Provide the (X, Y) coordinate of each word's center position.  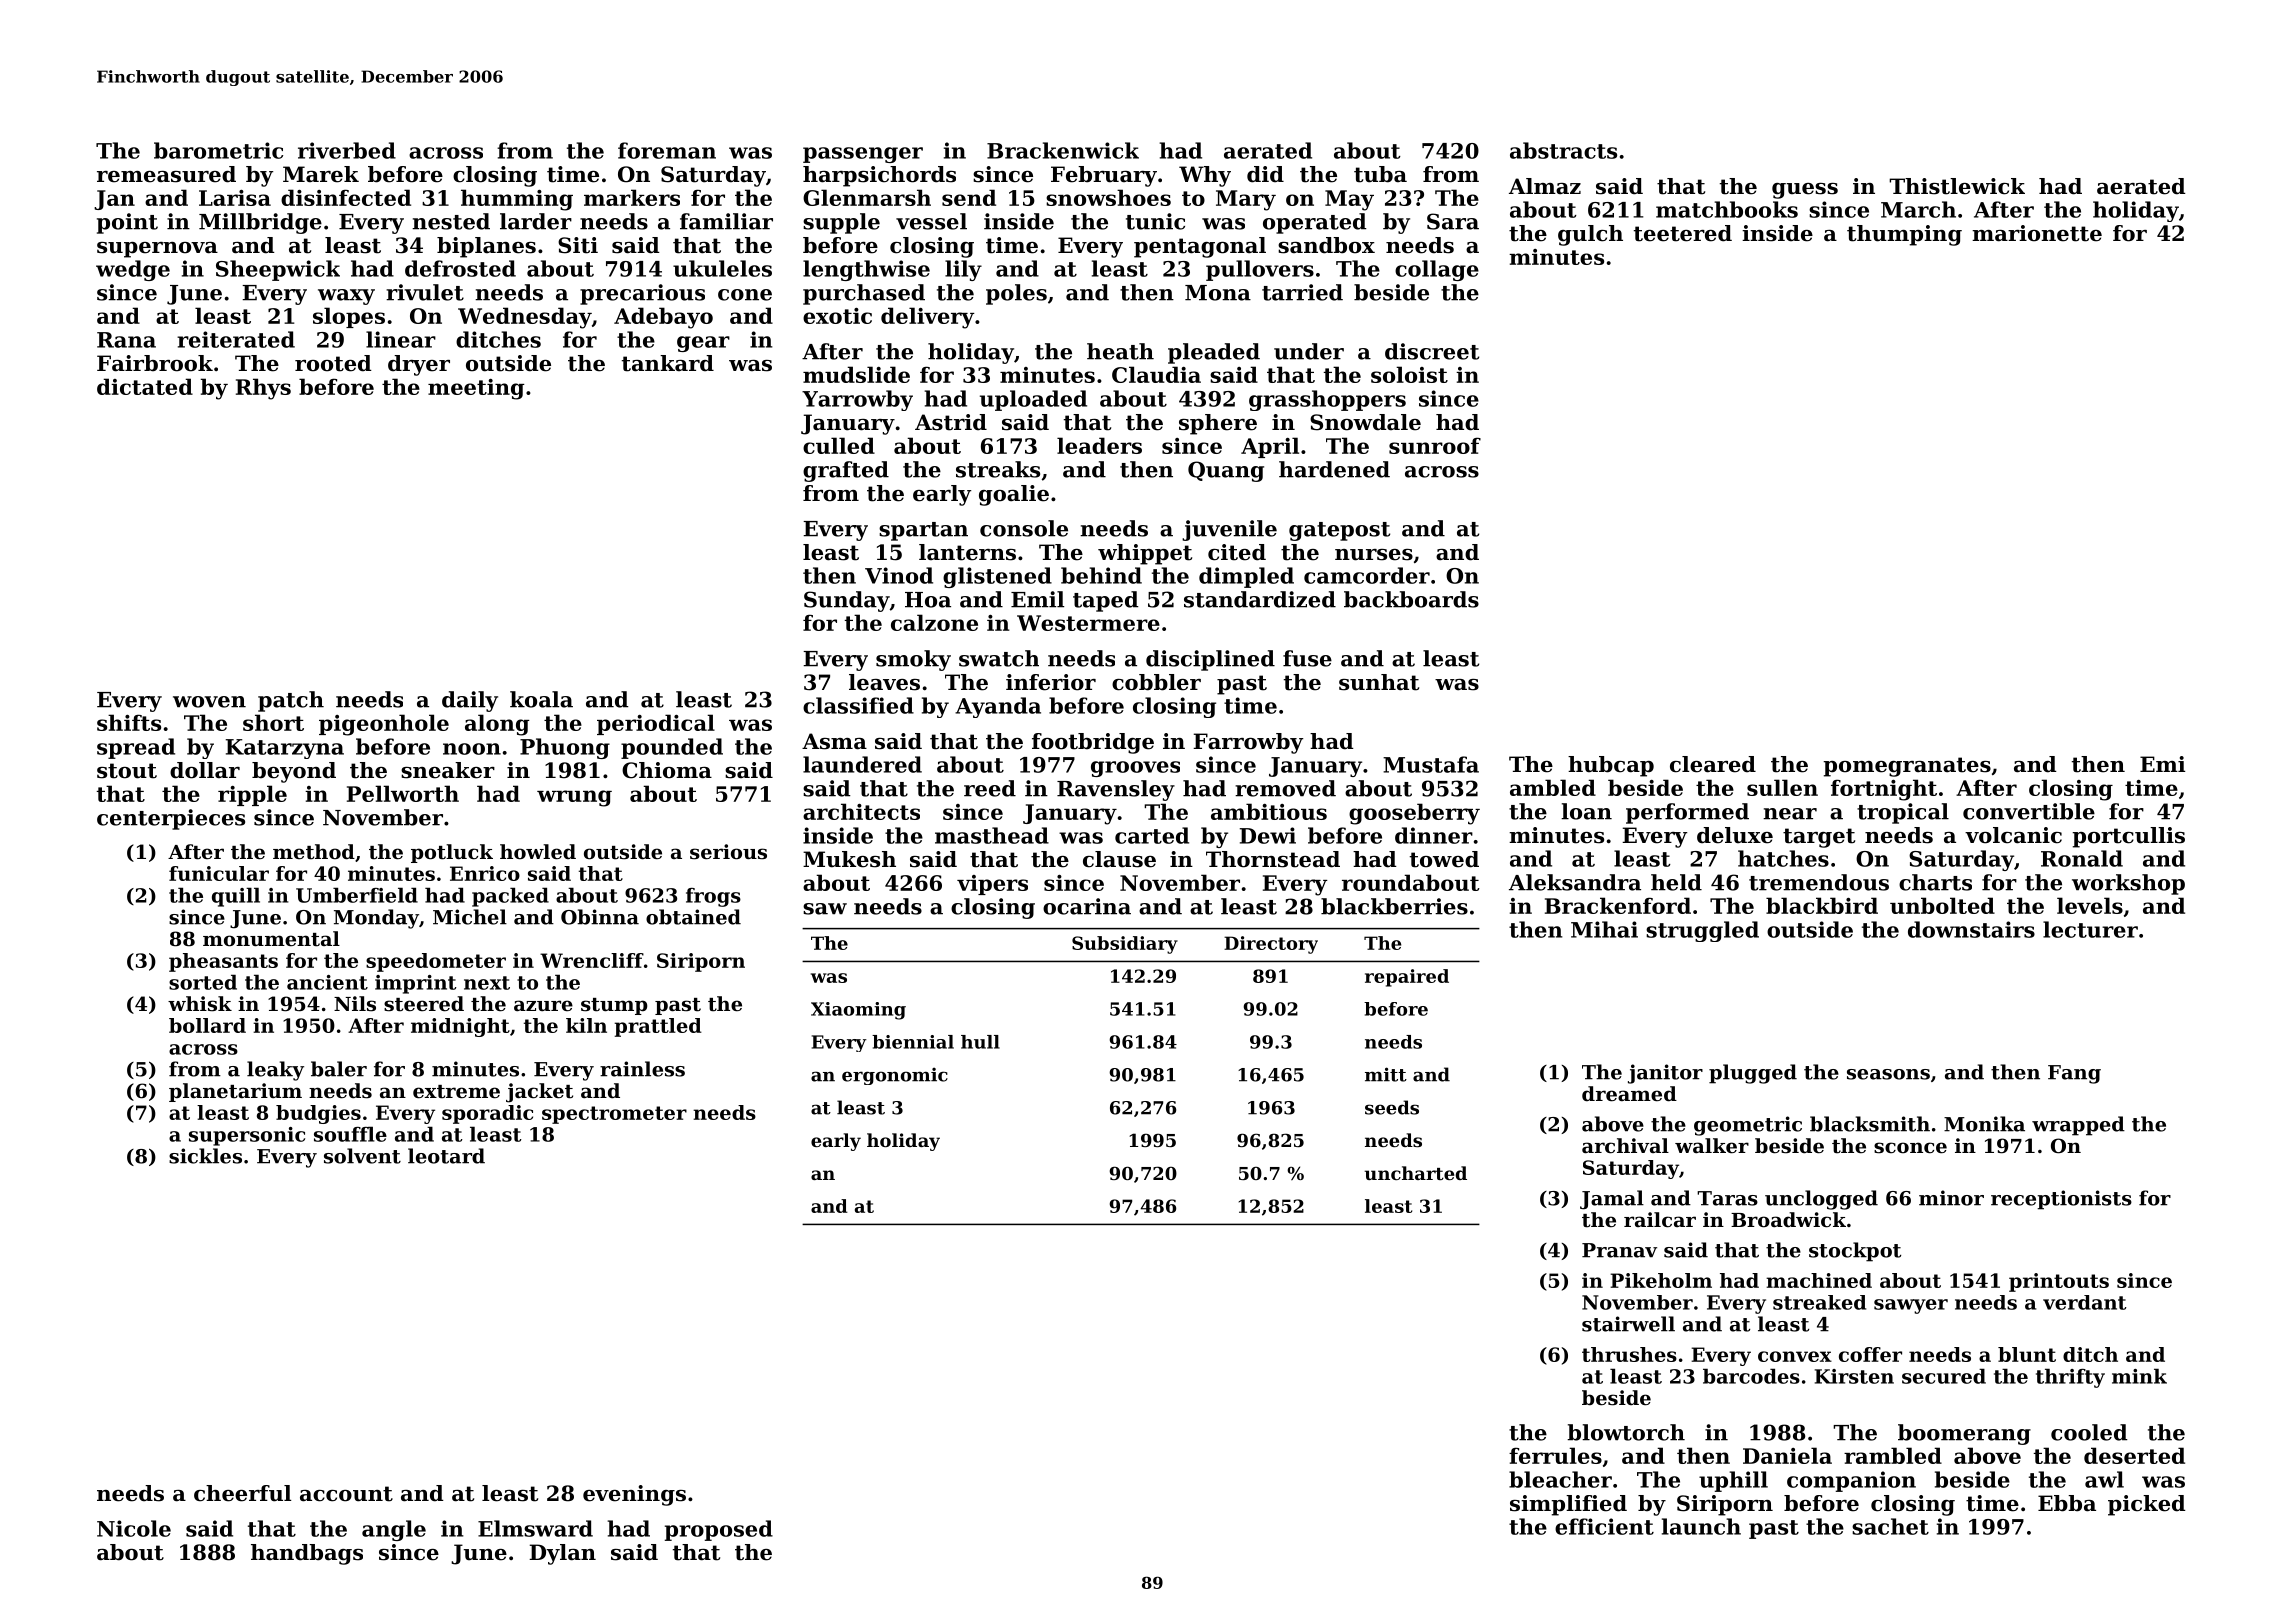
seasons (1888, 1074)
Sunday (847, 601)
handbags (307, 1554)
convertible (2029, 811)
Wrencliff (592, 960)
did (1265, 174)
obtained (693, 917)
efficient (1604, 1526)
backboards (1411, 599)
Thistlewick (1957, 186)
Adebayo (663, 318)
